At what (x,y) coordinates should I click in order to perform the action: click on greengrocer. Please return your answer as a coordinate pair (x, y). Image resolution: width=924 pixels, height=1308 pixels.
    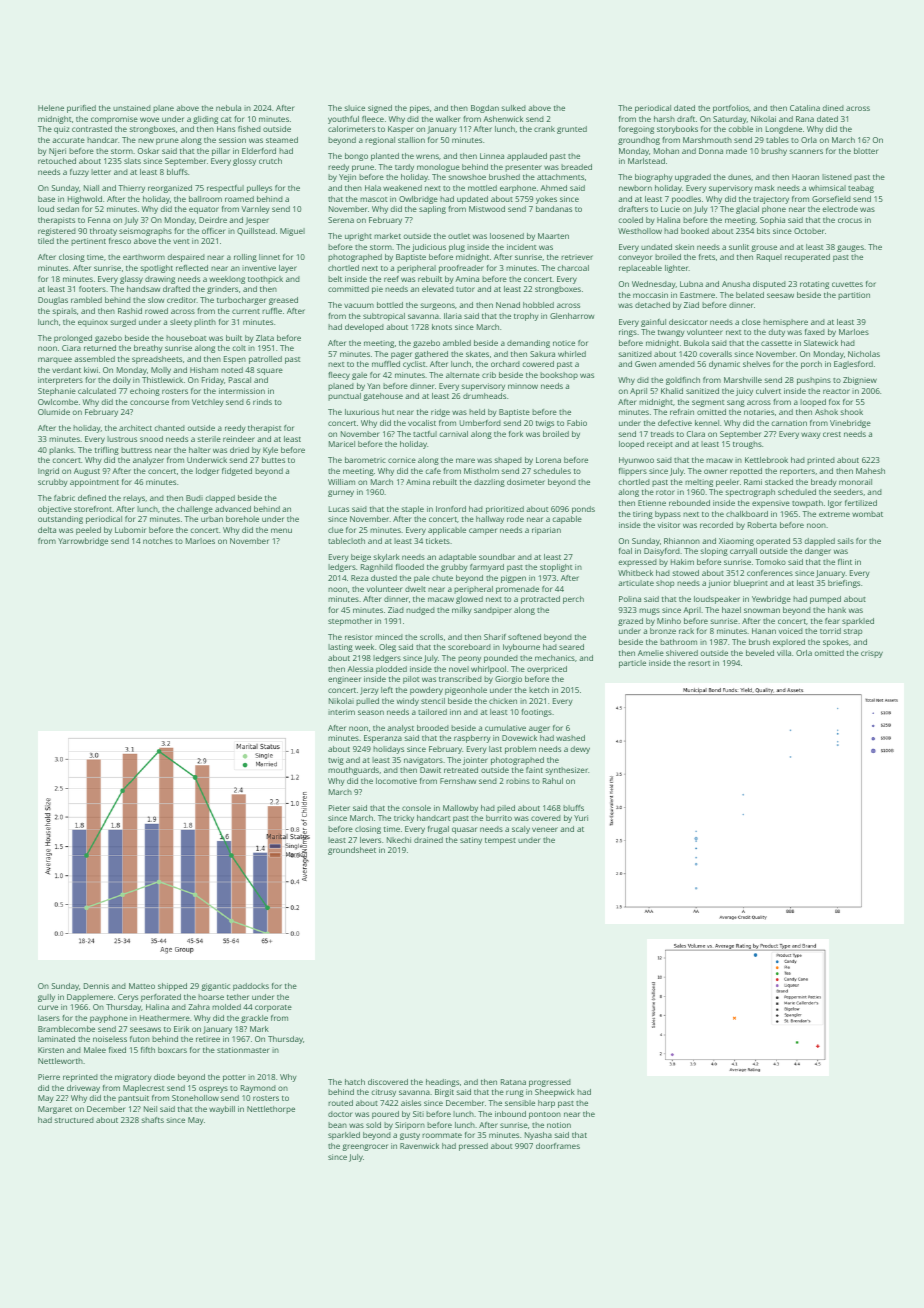
    Looking at the image, I should click on (365, 1147).
